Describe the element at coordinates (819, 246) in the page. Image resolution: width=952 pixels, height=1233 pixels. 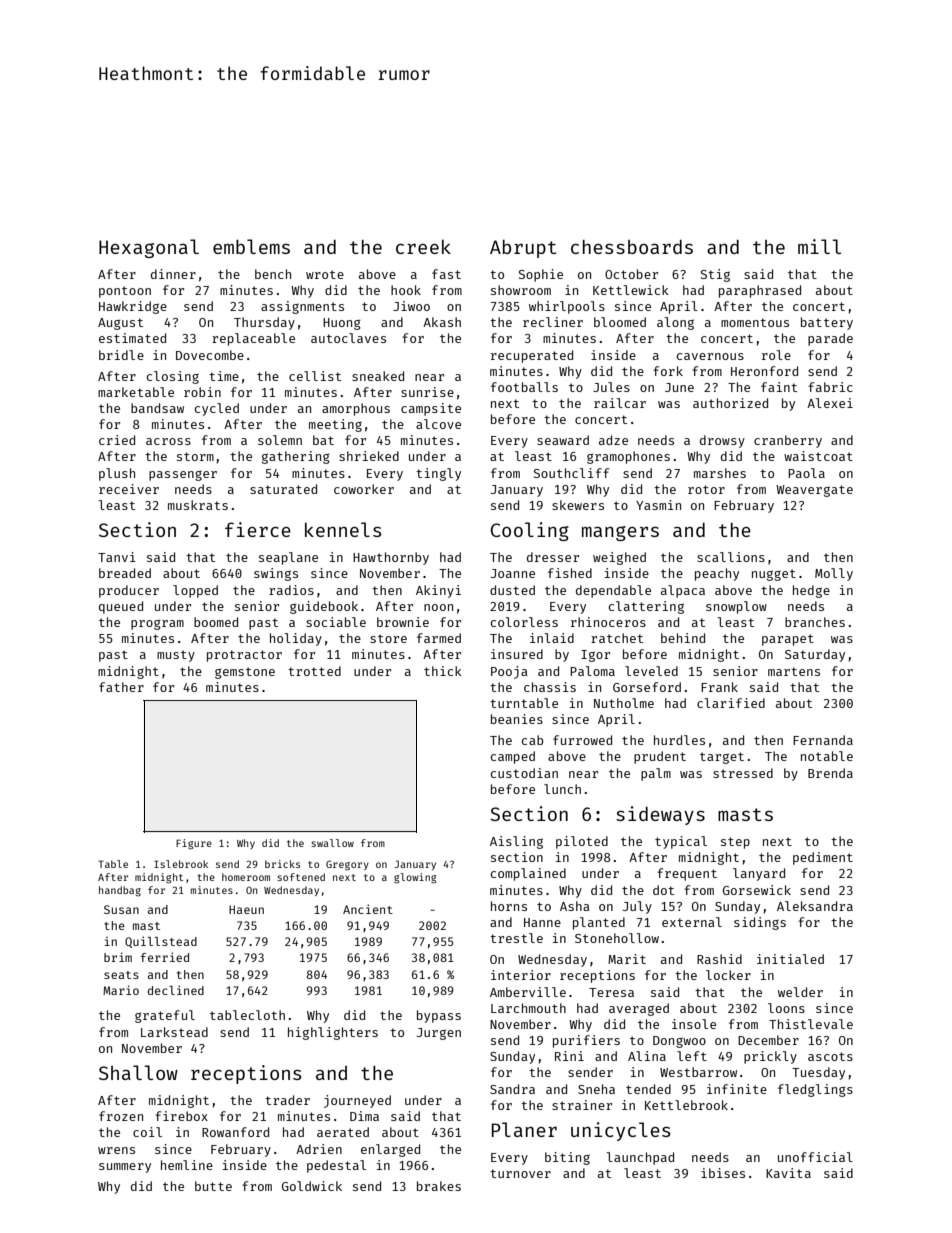
I see `mill` at that location.
